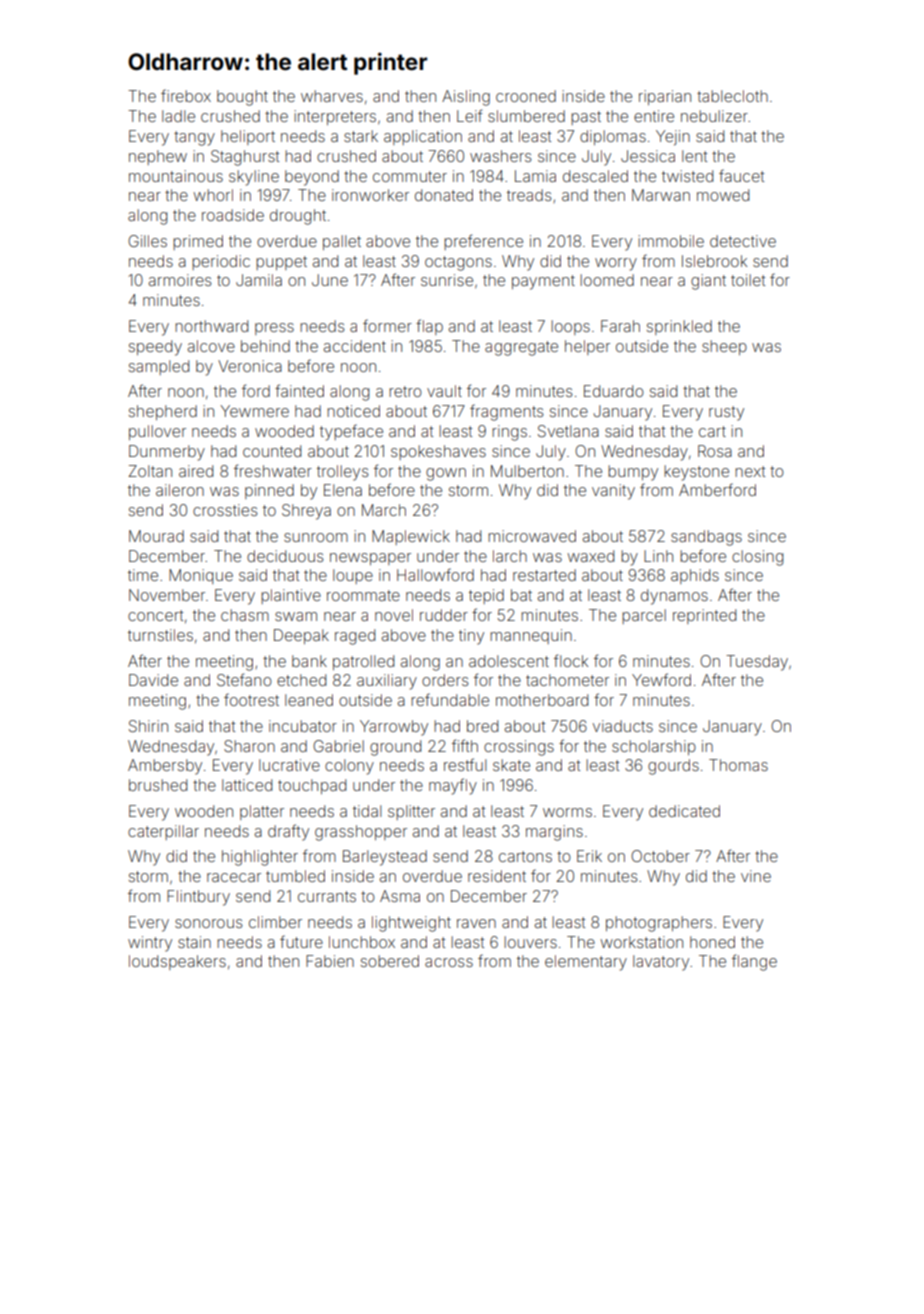 The width and height of the screenshot is (924, 1314). I want to click on Davide, so click(153, 680).
